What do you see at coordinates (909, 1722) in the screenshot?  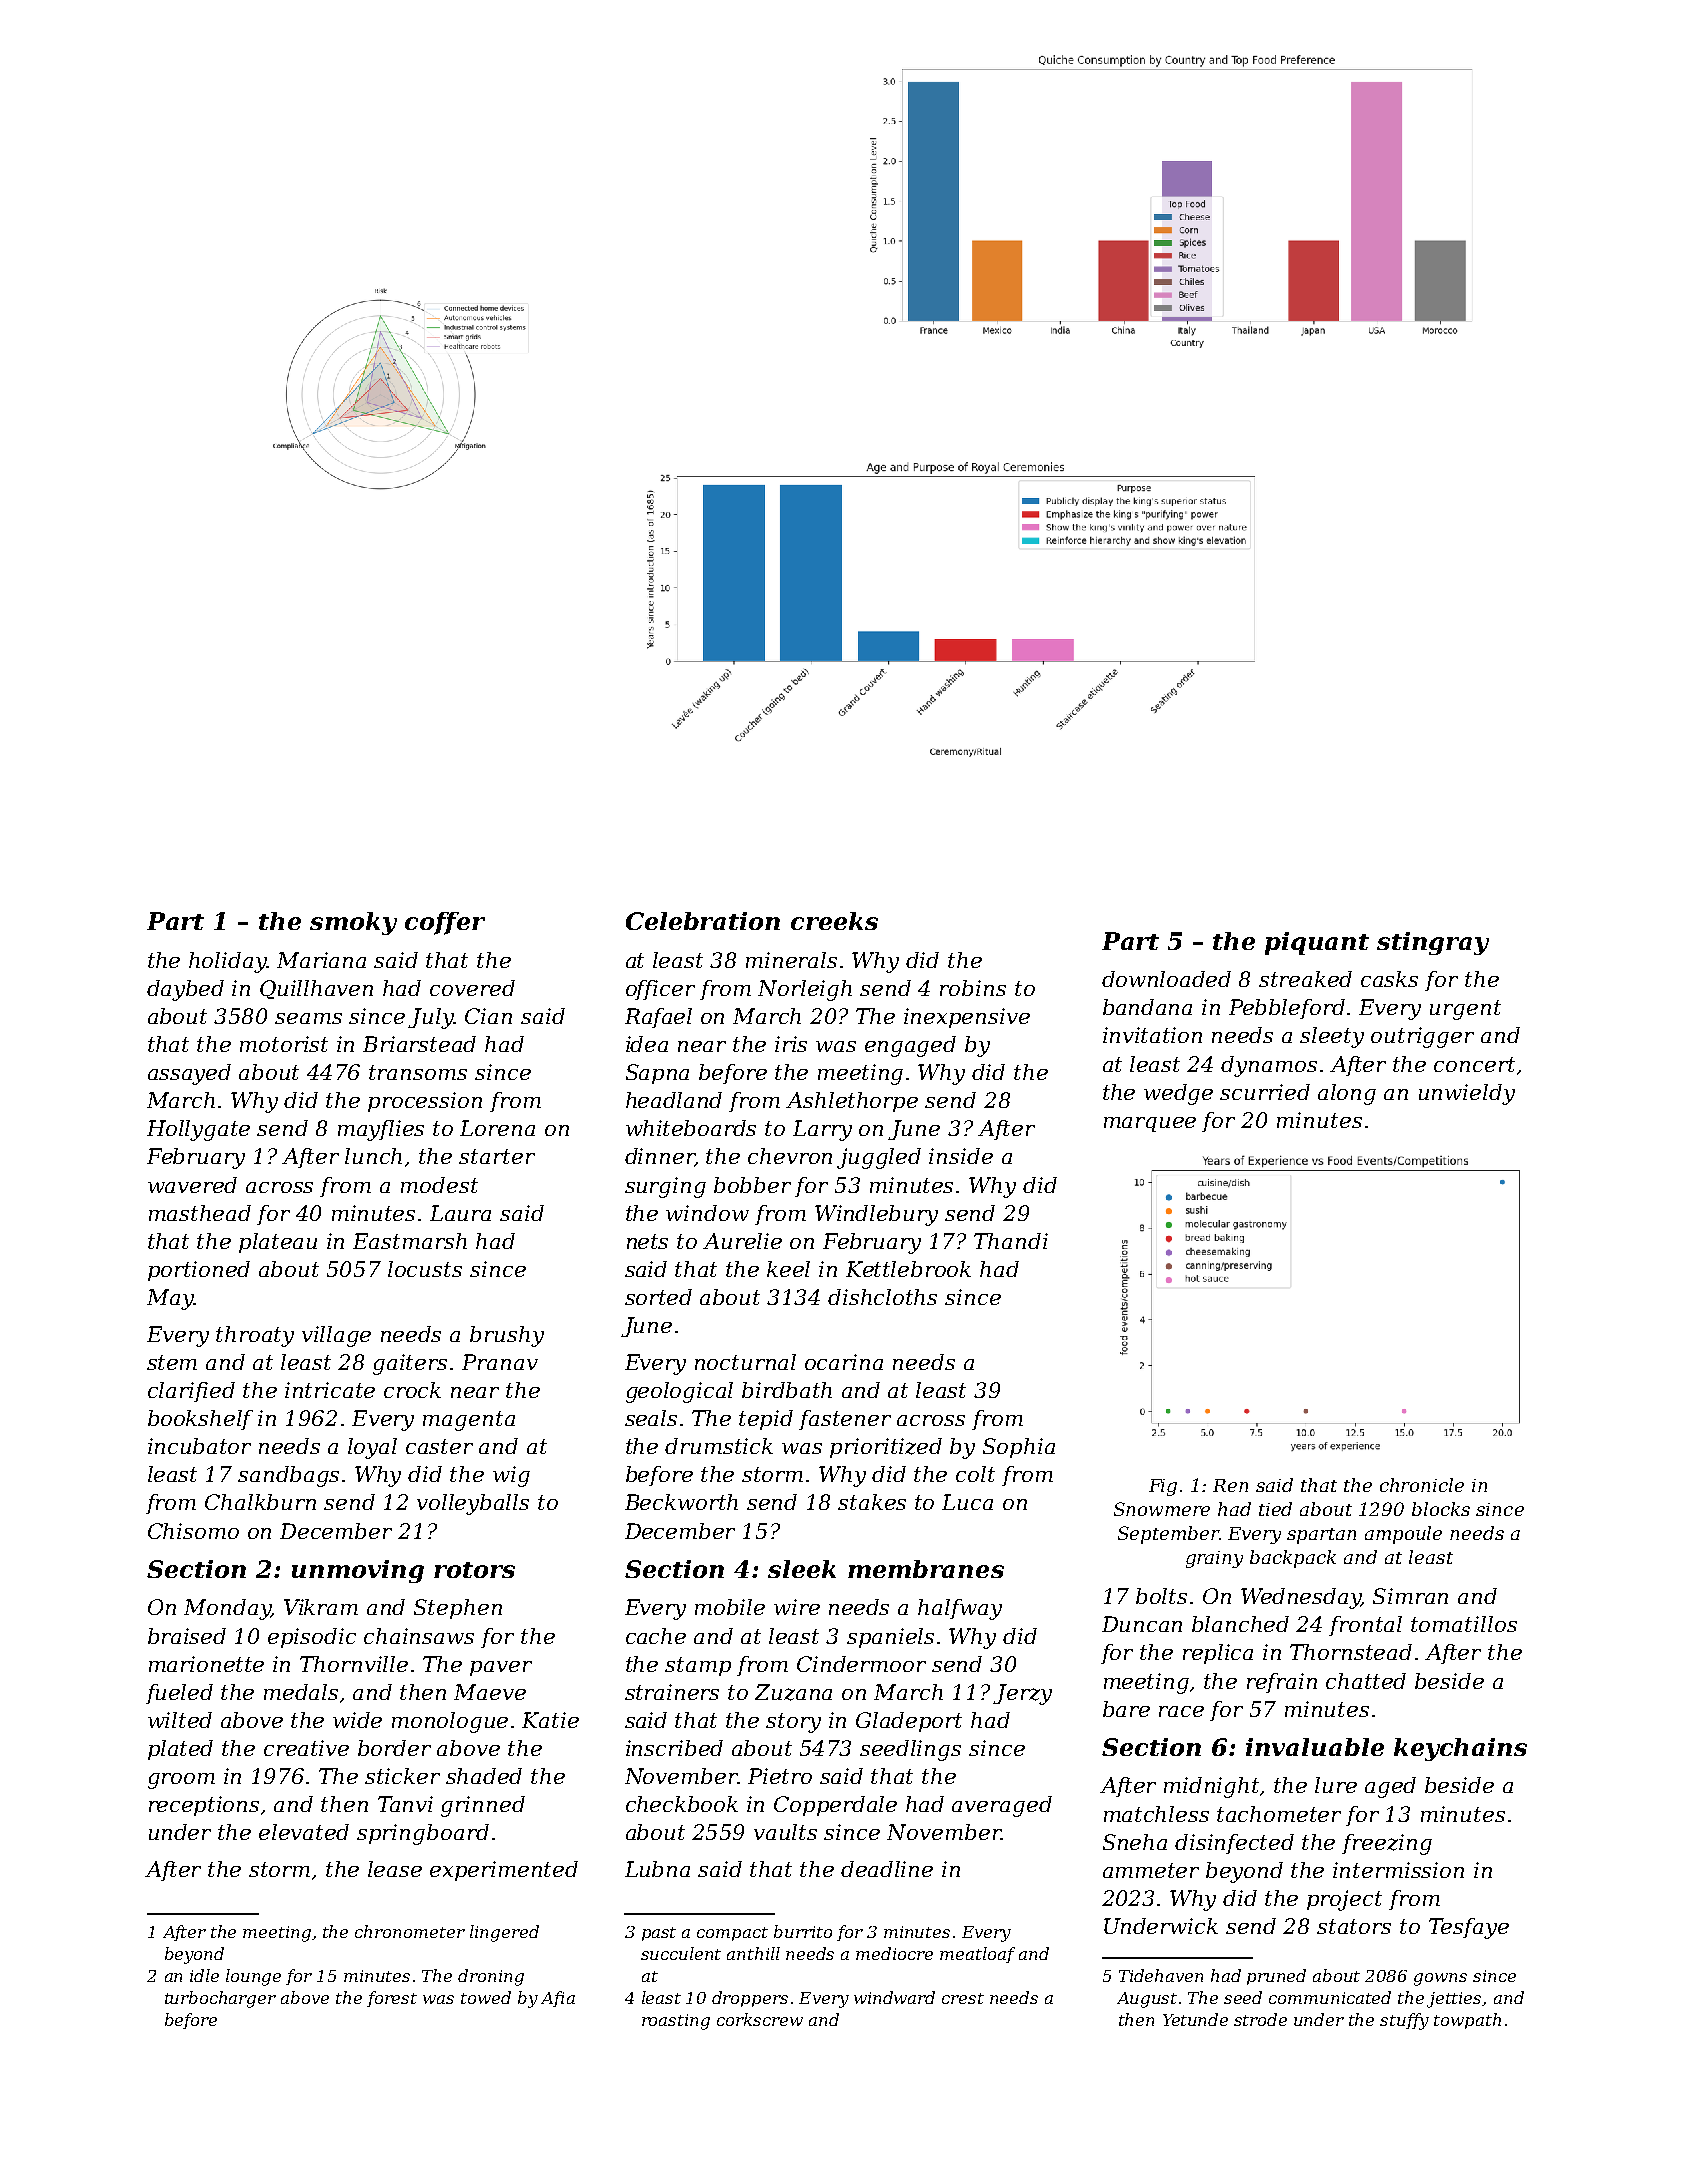 I see `Gladeport` at bounding box center [909, 1722].
